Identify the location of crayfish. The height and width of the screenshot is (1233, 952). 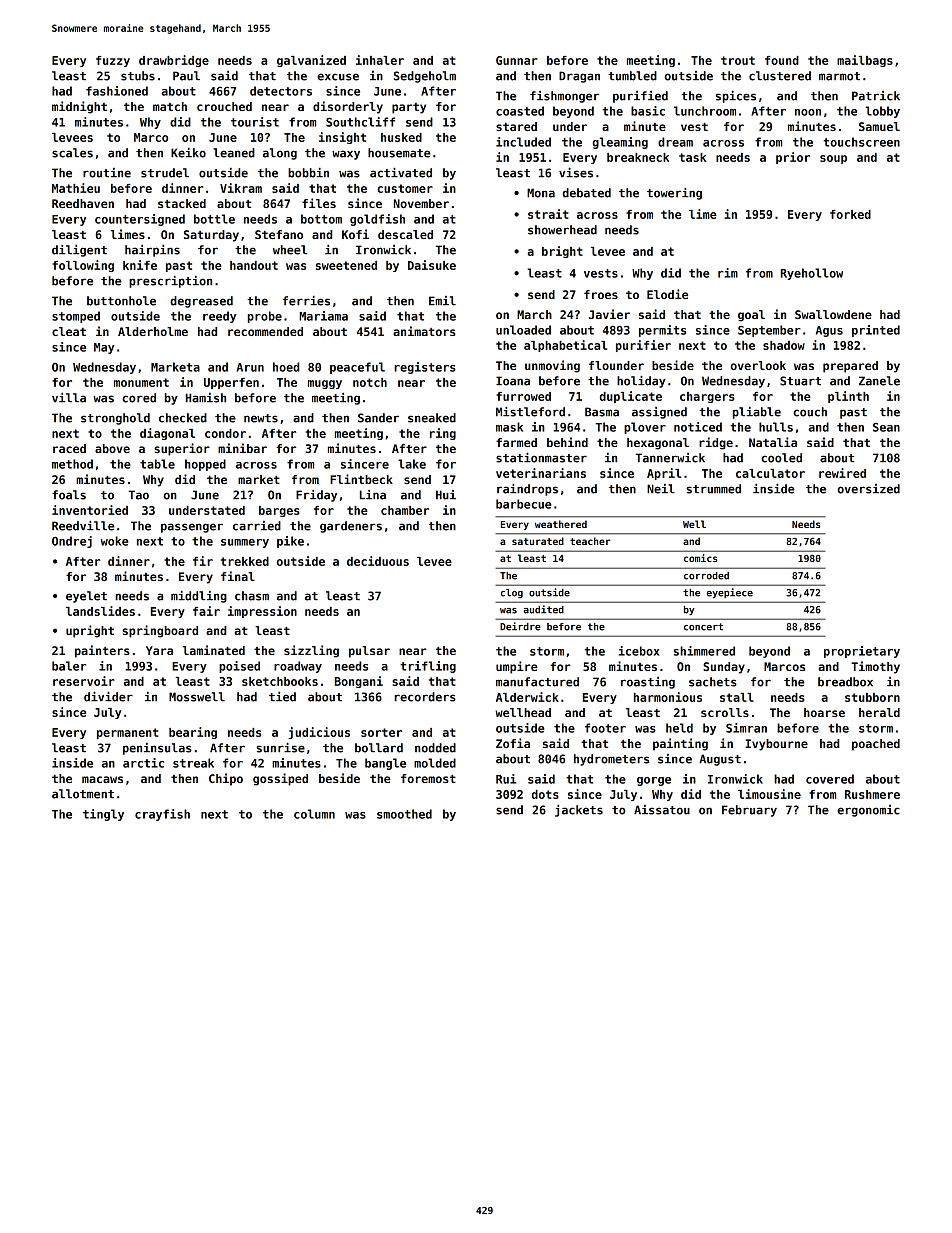
(162, 815).
